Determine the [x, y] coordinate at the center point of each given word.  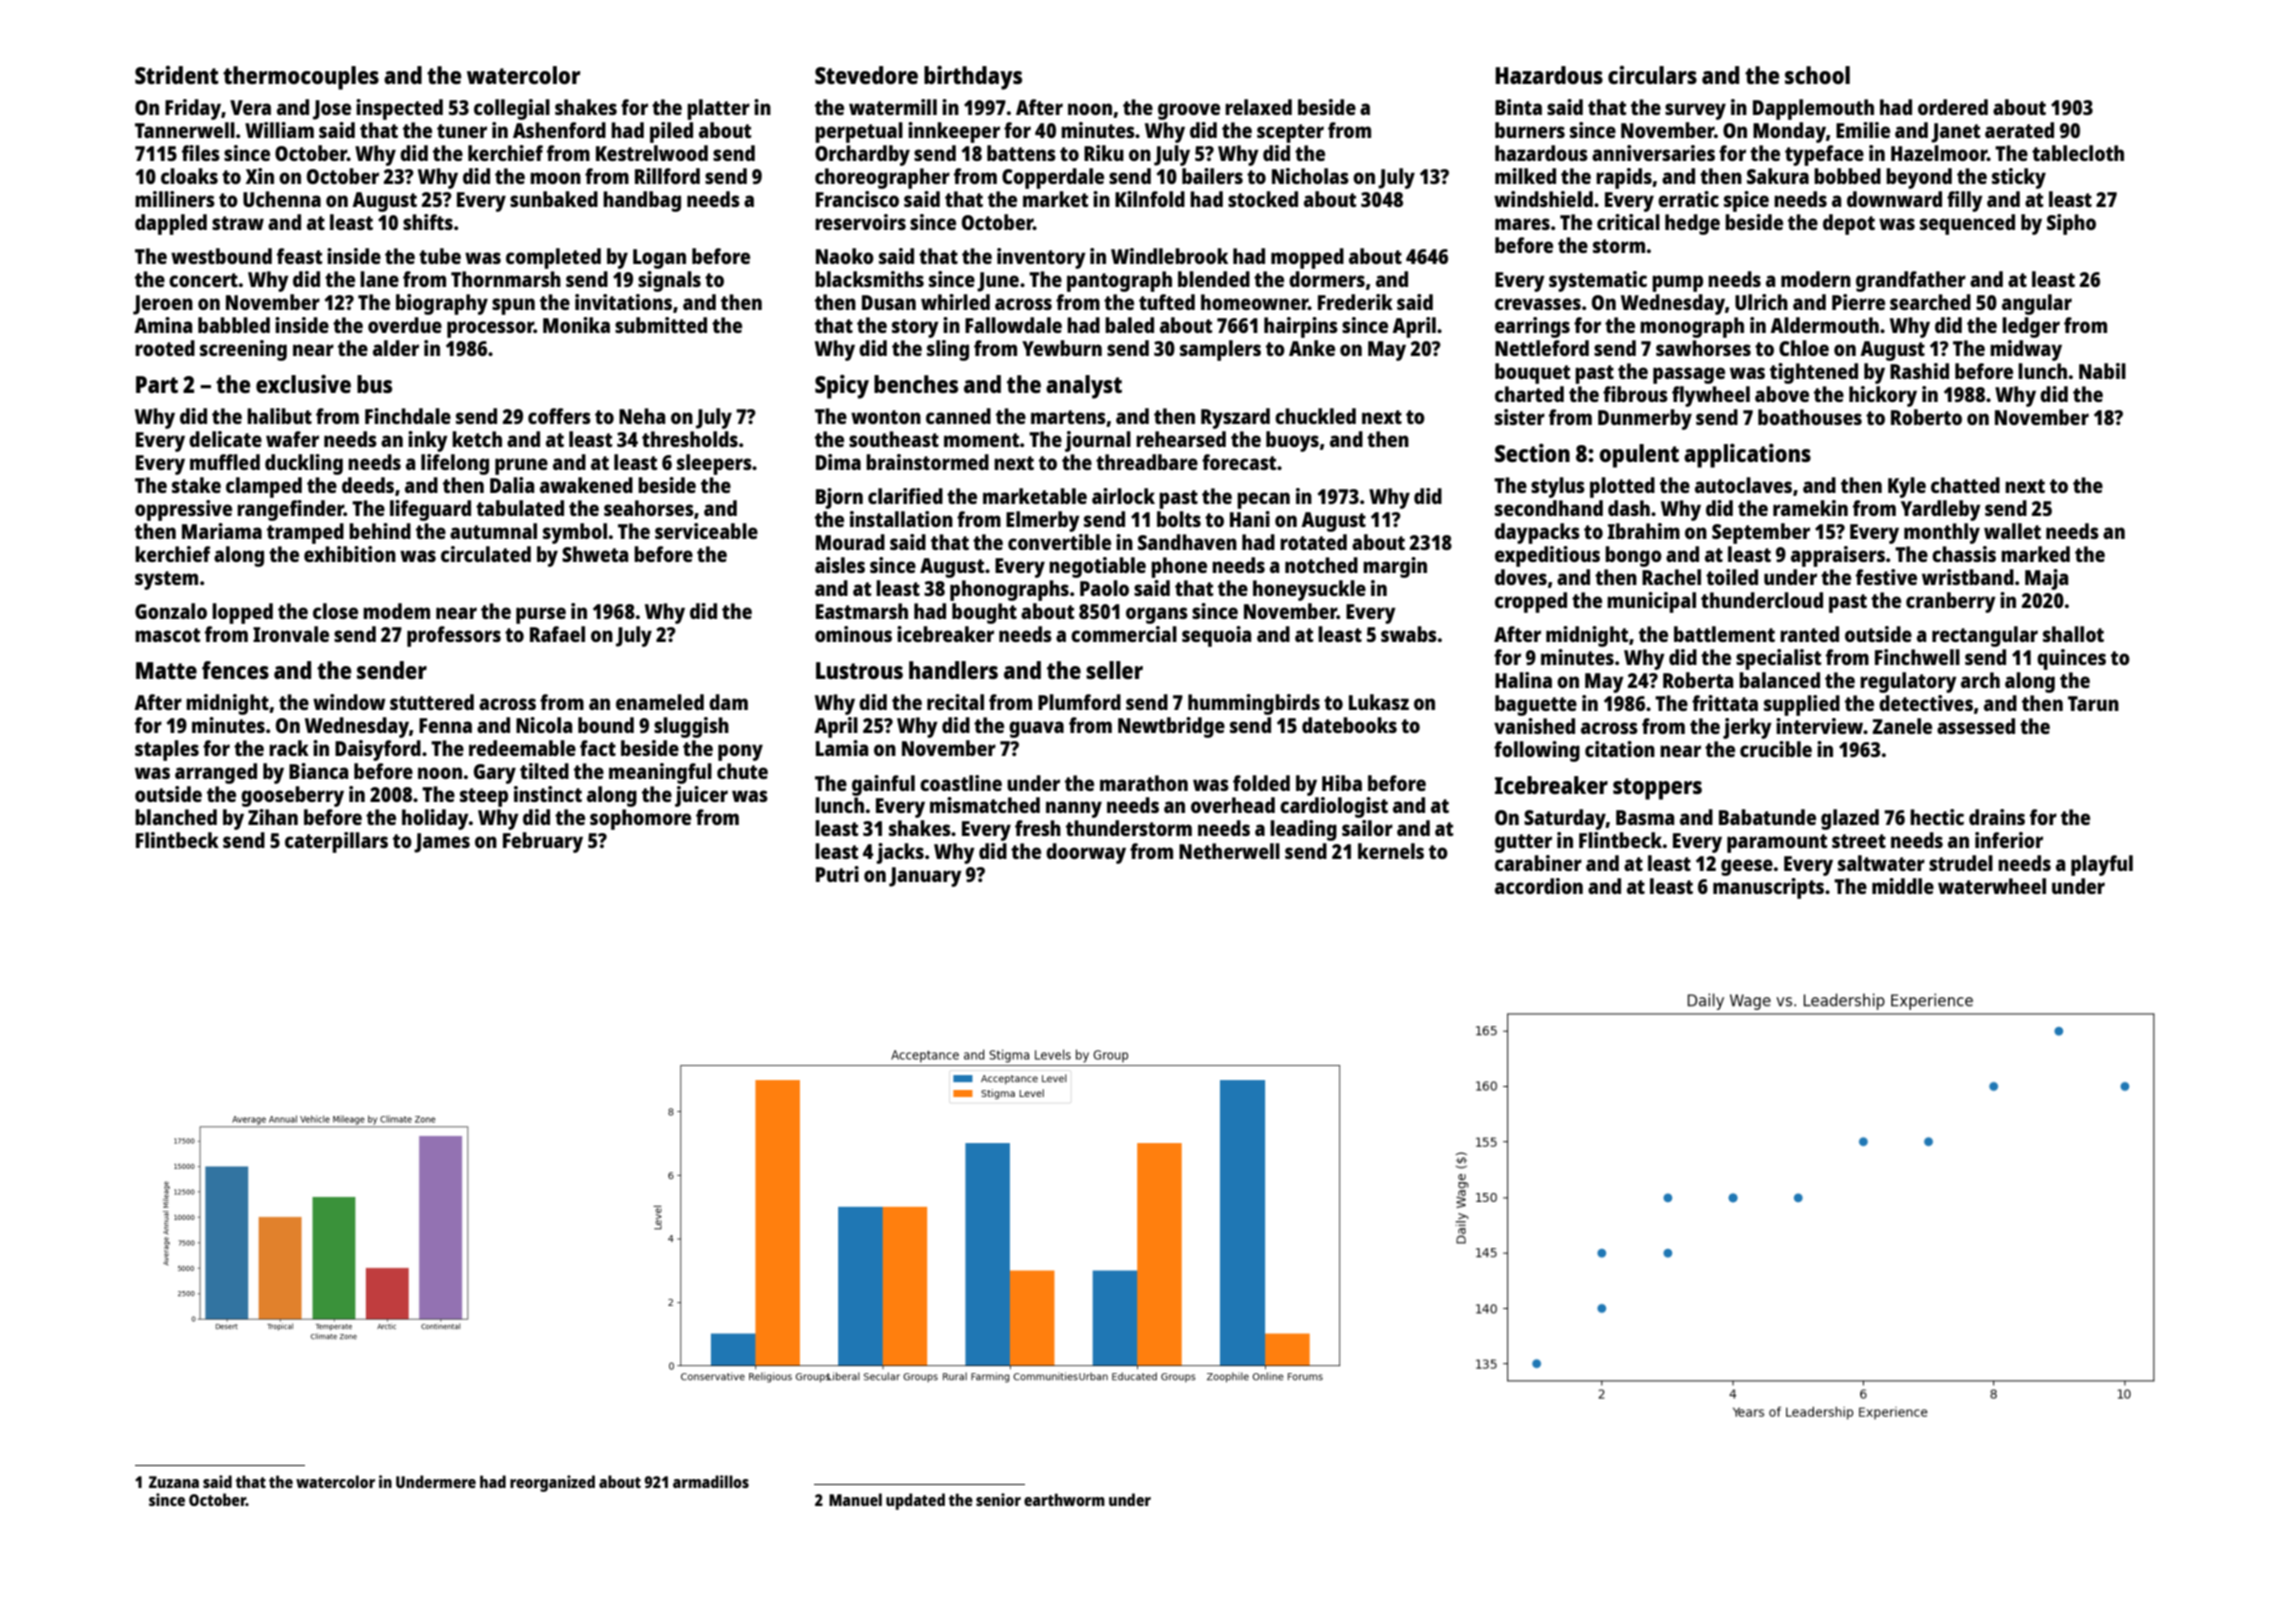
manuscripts [1768, 888]
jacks [900, 853]
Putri [837, 874]
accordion [1539, 886]
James [442, 843]
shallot [2073, 634]
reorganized [552, 1483]
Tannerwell [185, 130]
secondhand [1549, 508]
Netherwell [1229, 851]
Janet [1955, 133]
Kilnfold [1150, 199]
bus [374, 384]
